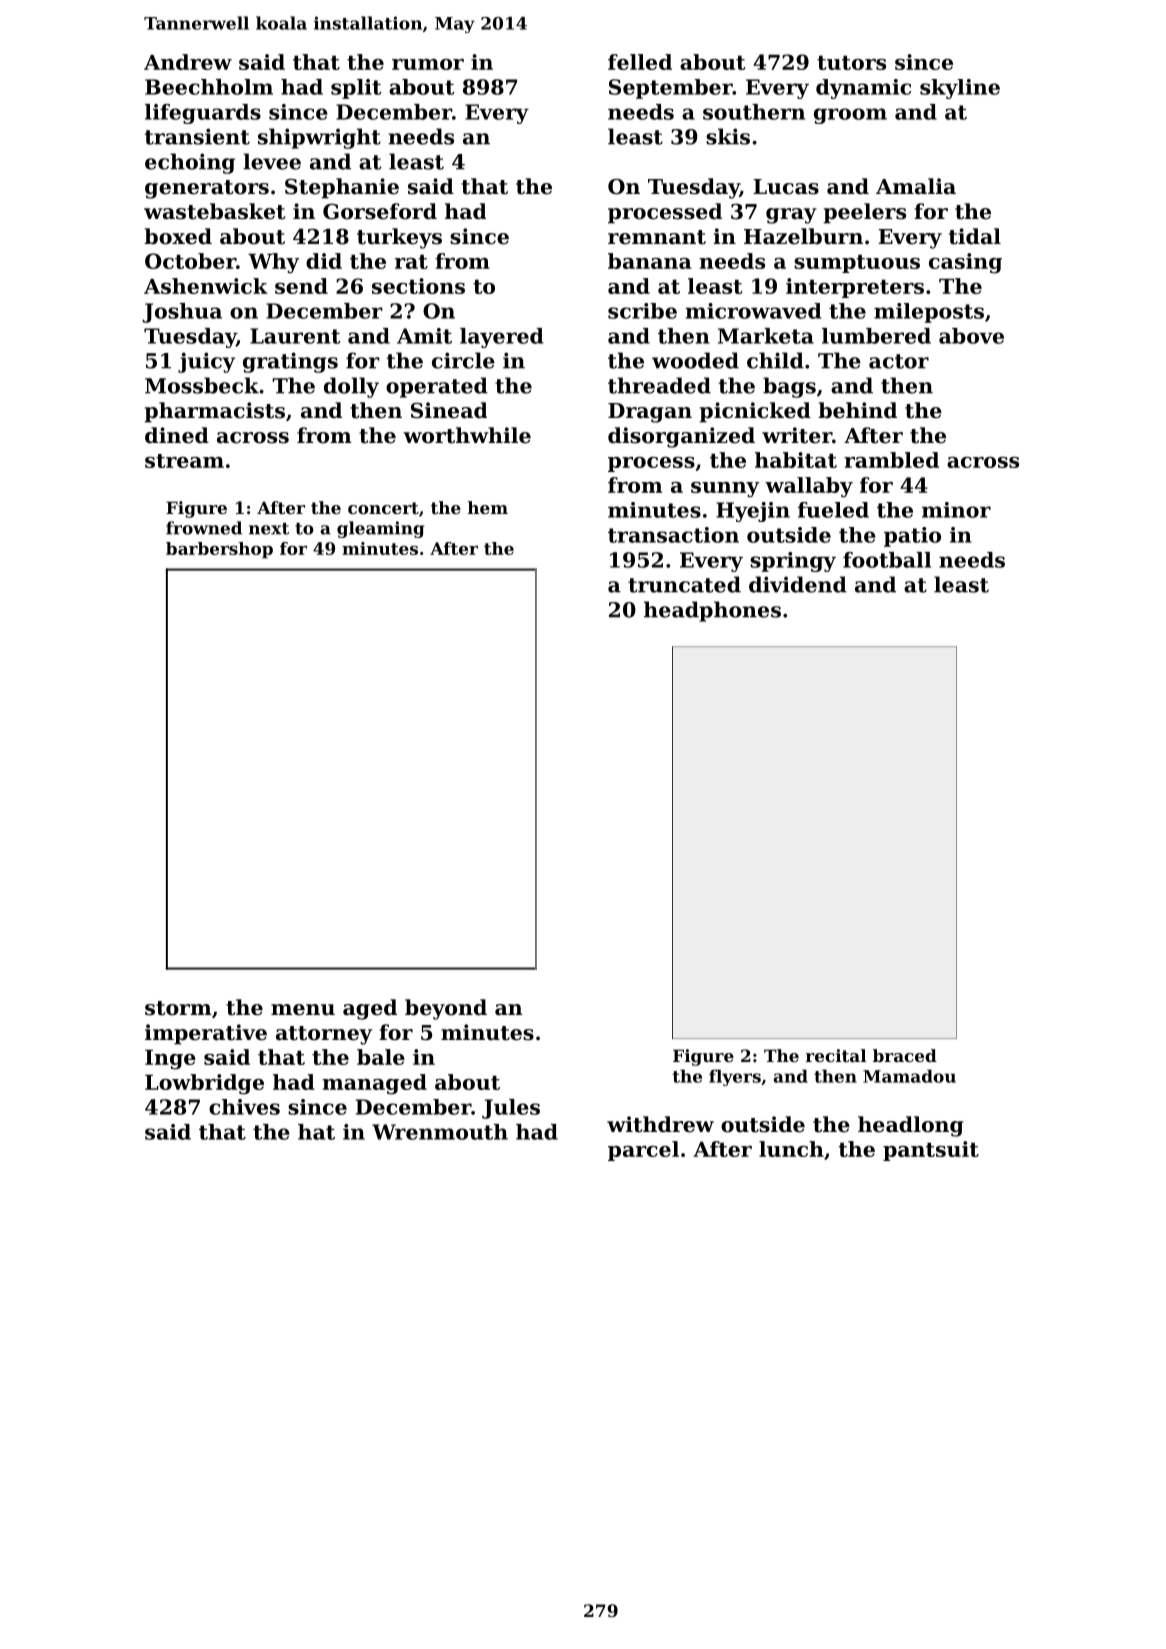  What do you see at coordinates (971, 336) in the document?
I see `above` at bounding box center [971, 336].
